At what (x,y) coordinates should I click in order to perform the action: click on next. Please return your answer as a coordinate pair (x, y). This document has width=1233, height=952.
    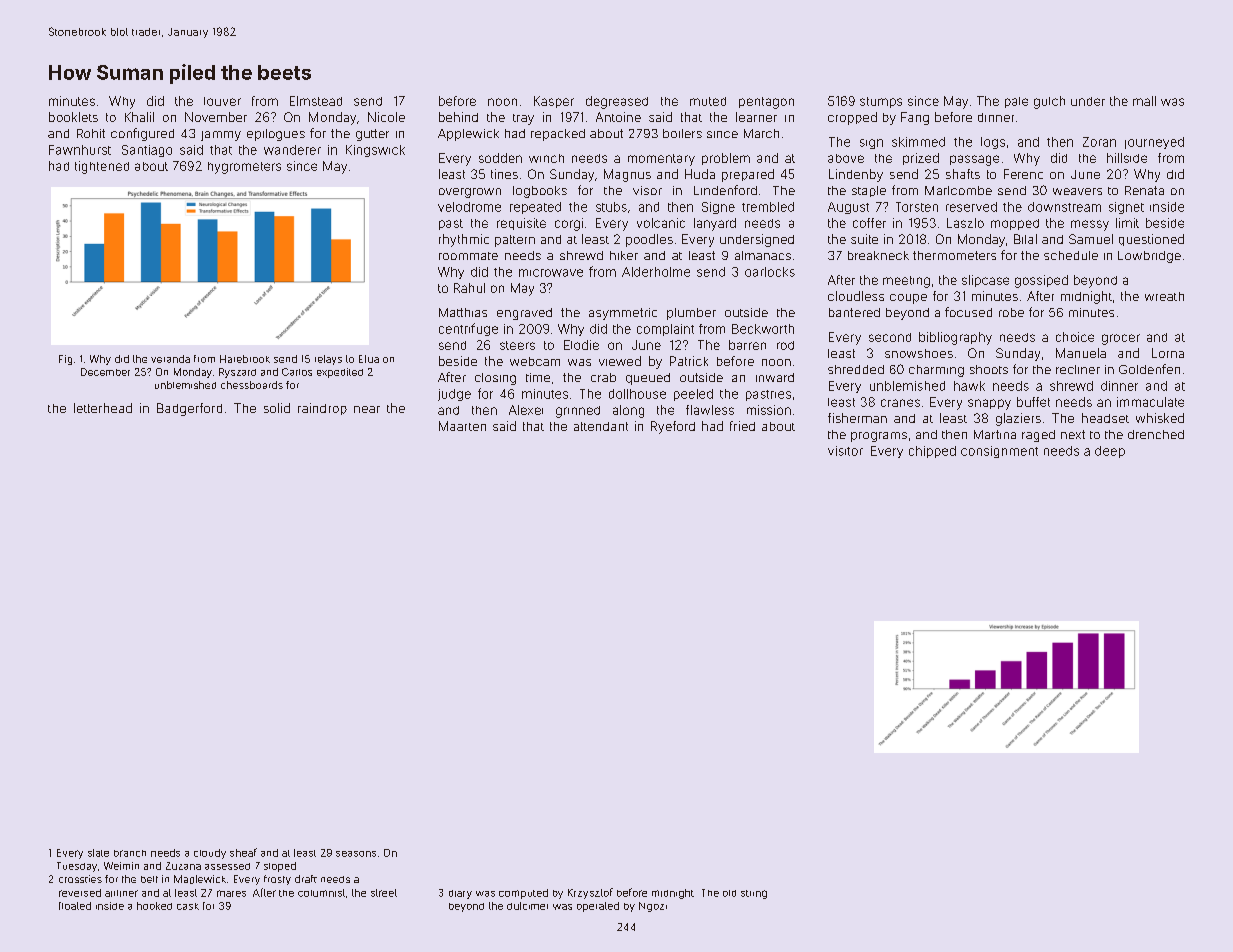
    Looking at the image, I should click on (1073, 434).
